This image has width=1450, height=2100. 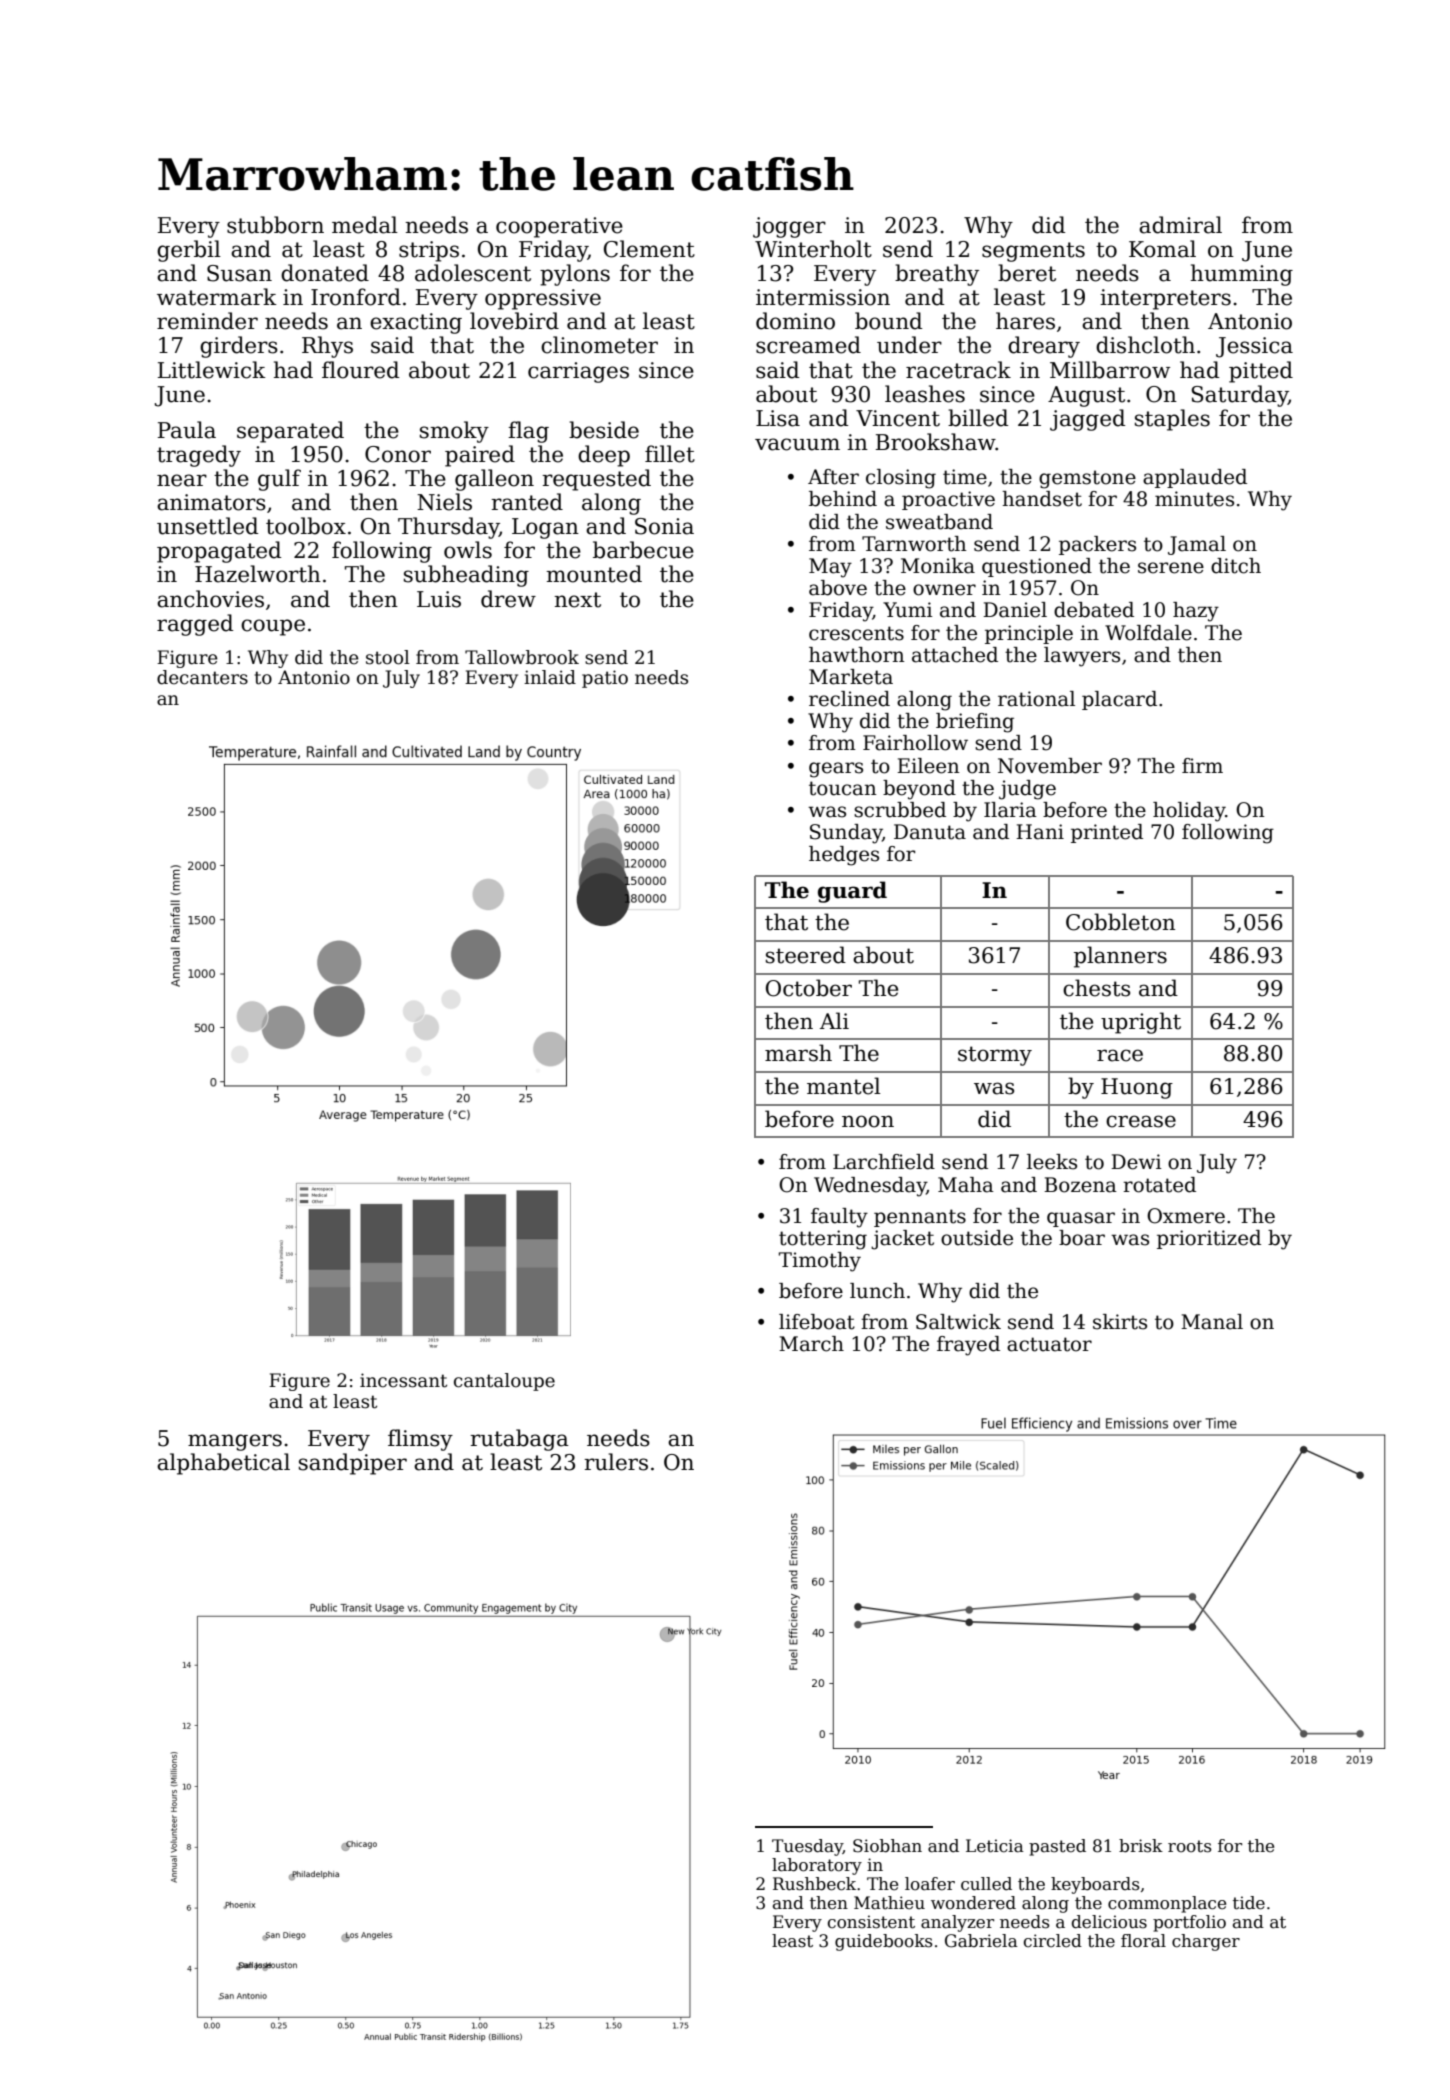 I want to click on Rushbeck, so click(x=814, y=1884).
